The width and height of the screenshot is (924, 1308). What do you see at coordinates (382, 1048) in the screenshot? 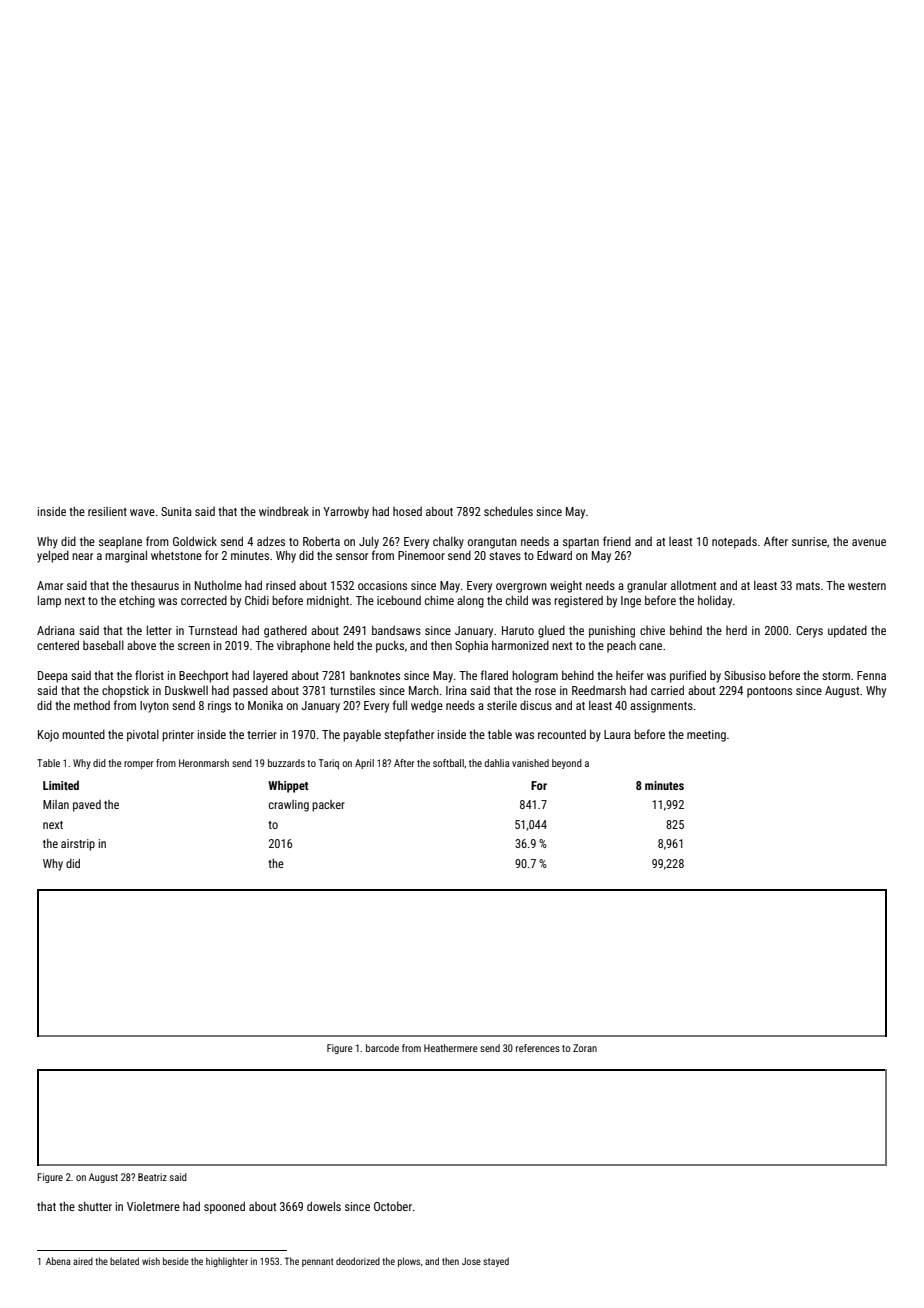
I see `barcode` at bounding box center [382, 1048].
